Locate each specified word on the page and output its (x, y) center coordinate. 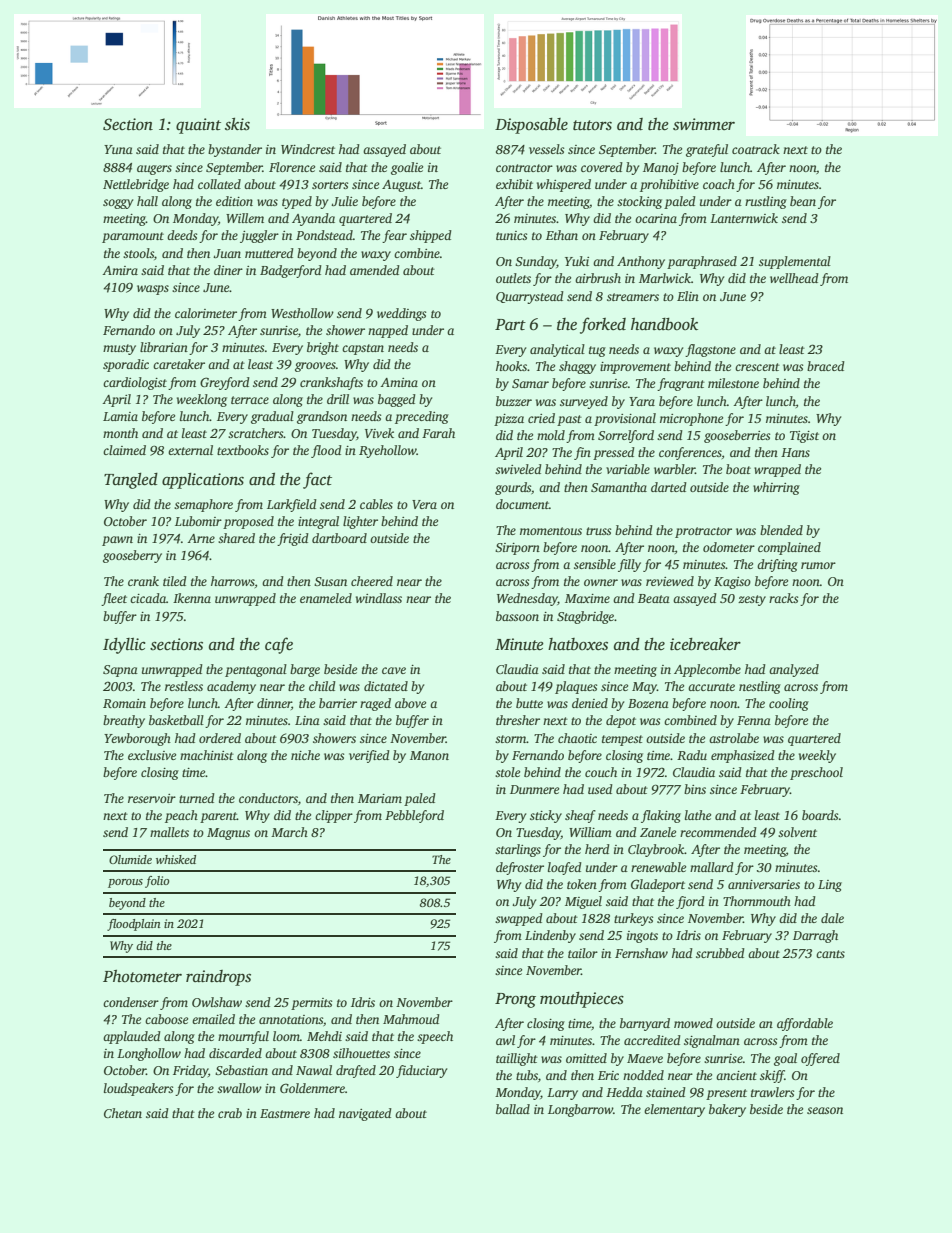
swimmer (704, 124)
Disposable (531, 126)
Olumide (130, 859)
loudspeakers (138, 1089)
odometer (729, 547)
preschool (816, 773)
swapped (519, 919)
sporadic (126, 365)
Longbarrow (580, 1110)
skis (237, 124)
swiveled (518, 469)
